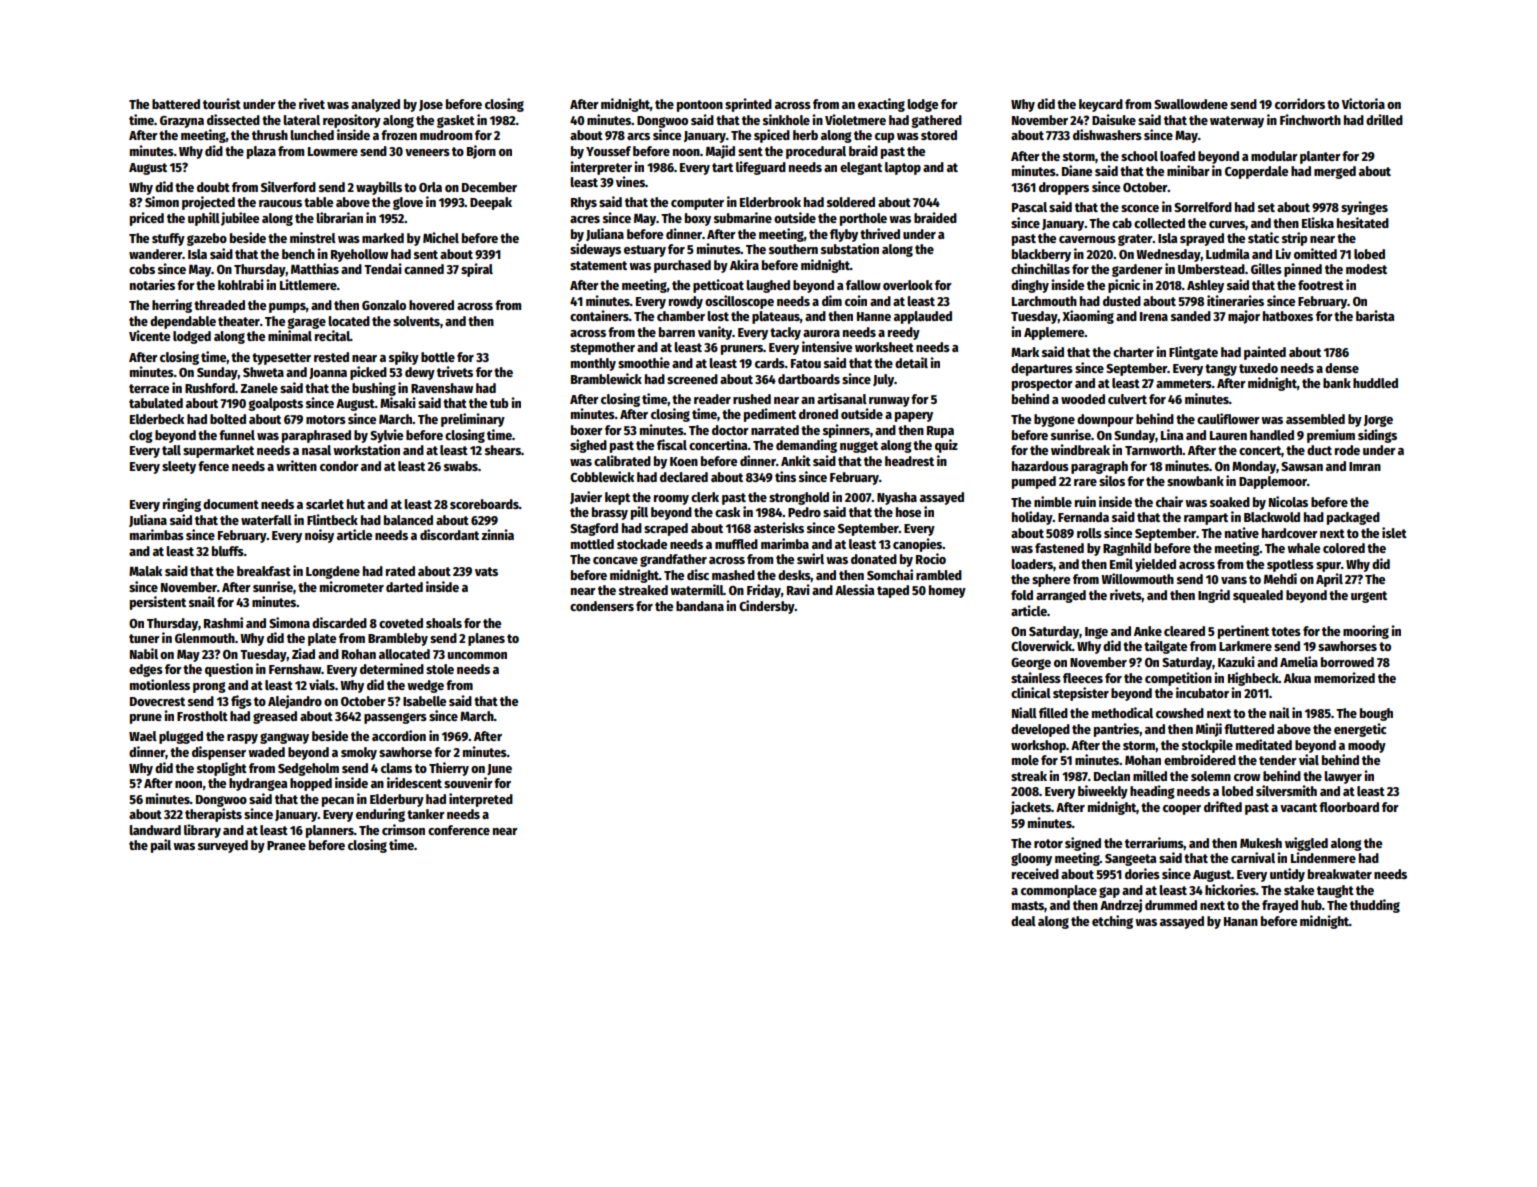 This screenshot has height=1187, width=1537. What do you see at coordinates (459, 830) in the screenshot?
I see `conference` at bounding box center [459, 830].
